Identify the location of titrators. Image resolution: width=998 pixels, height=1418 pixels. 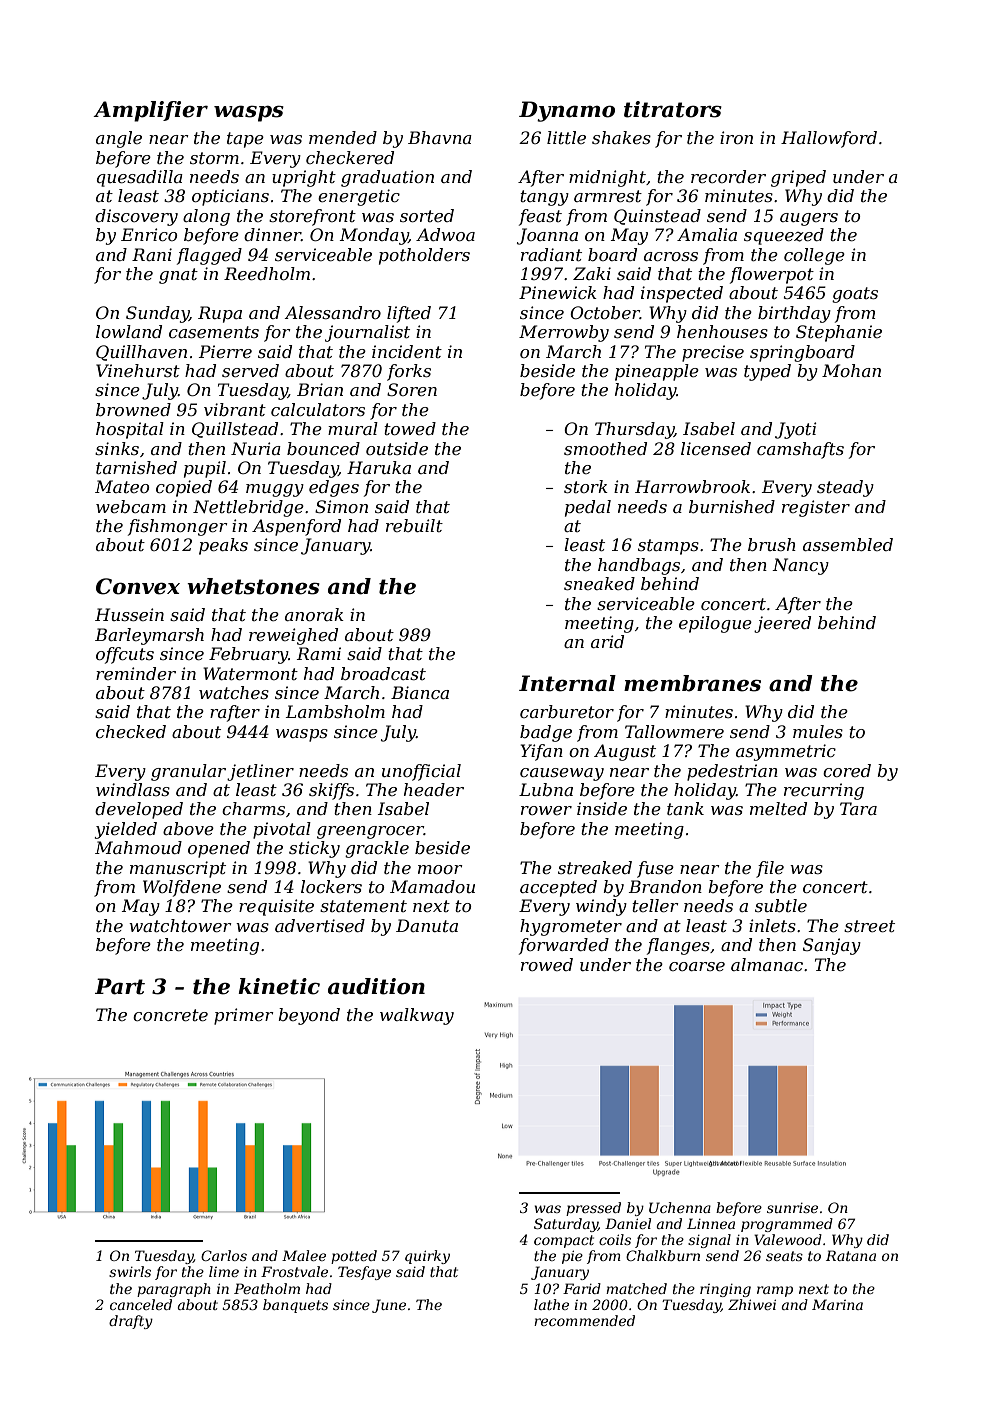
(673, 109).
